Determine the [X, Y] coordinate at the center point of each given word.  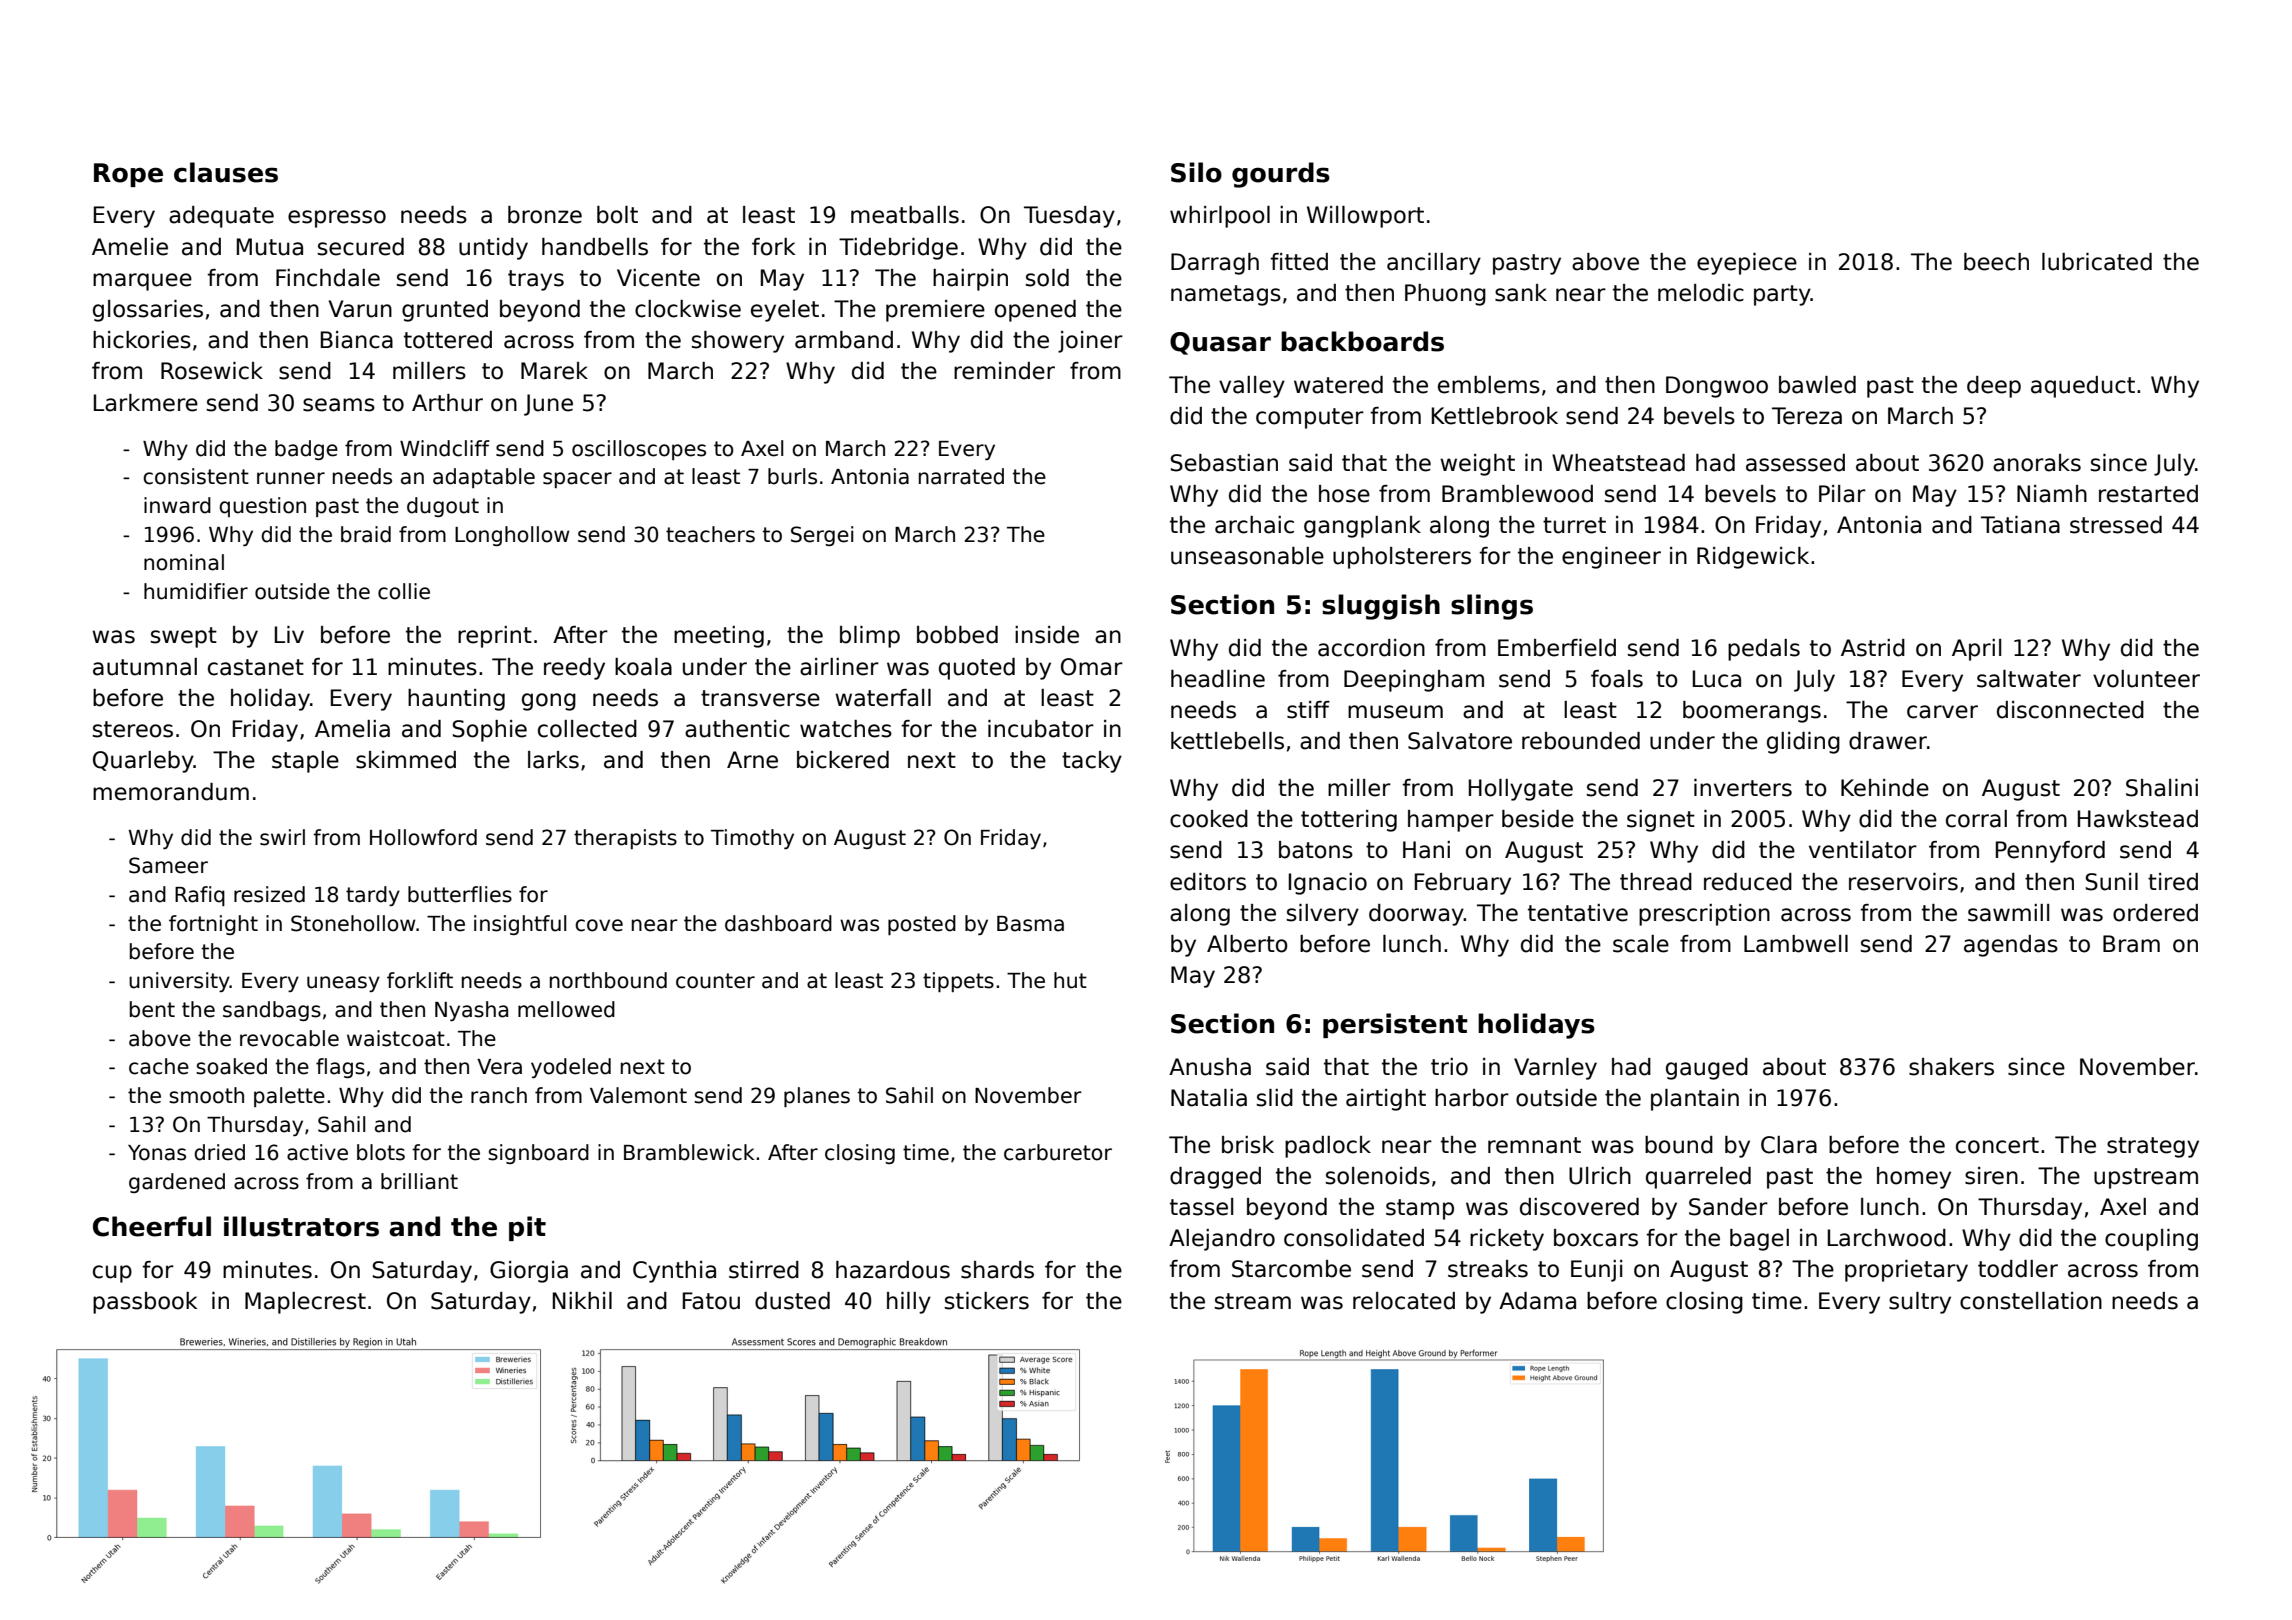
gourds [1281, 175]
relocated [1404, 1301]
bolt [617, 215]
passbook [145, 1303]
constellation [2031, 1301]
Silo [1196, 172]
